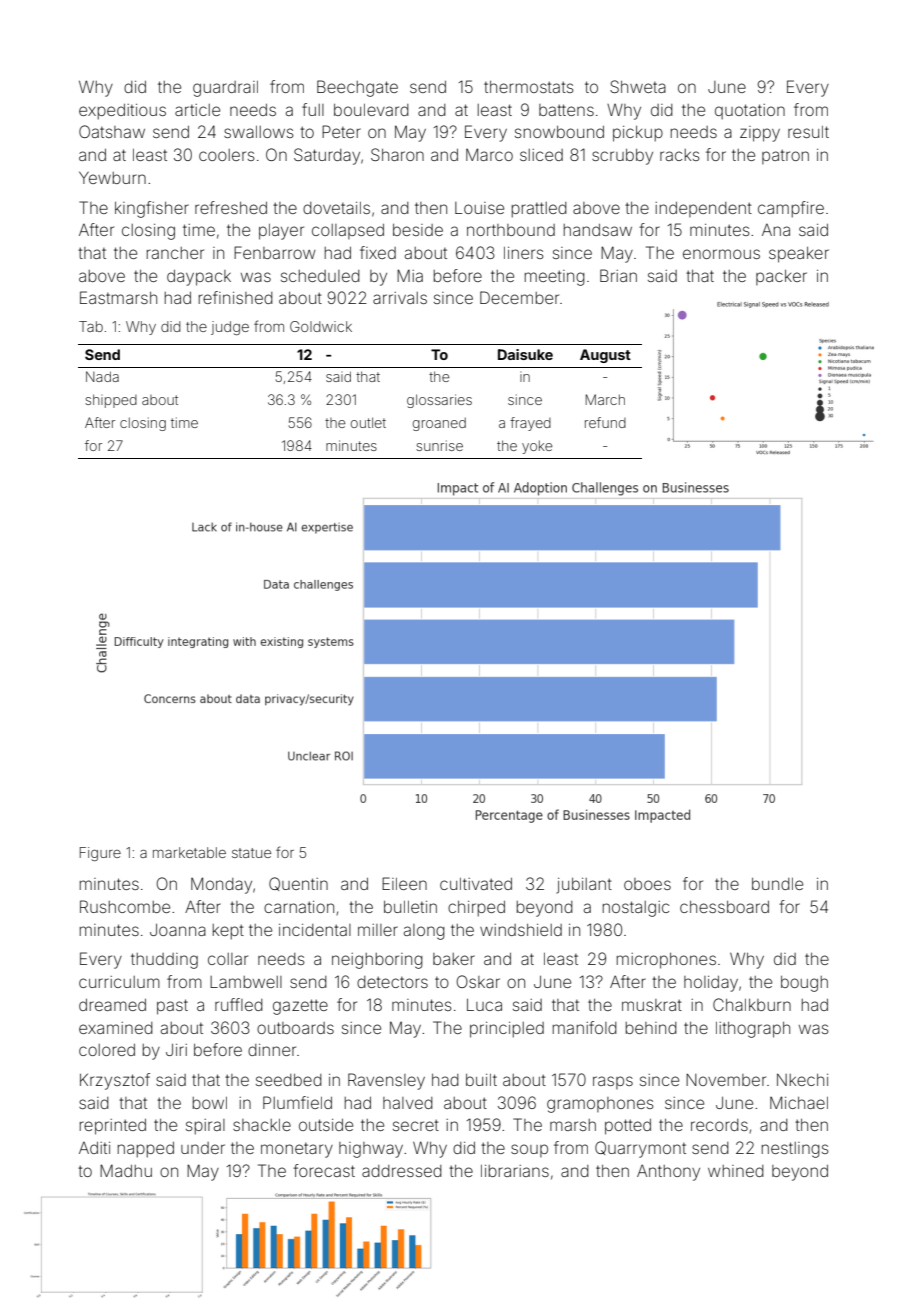  What do you see at coordinates (781, 277) in the image?
I see `packer` at bounding box center [781, 277].
